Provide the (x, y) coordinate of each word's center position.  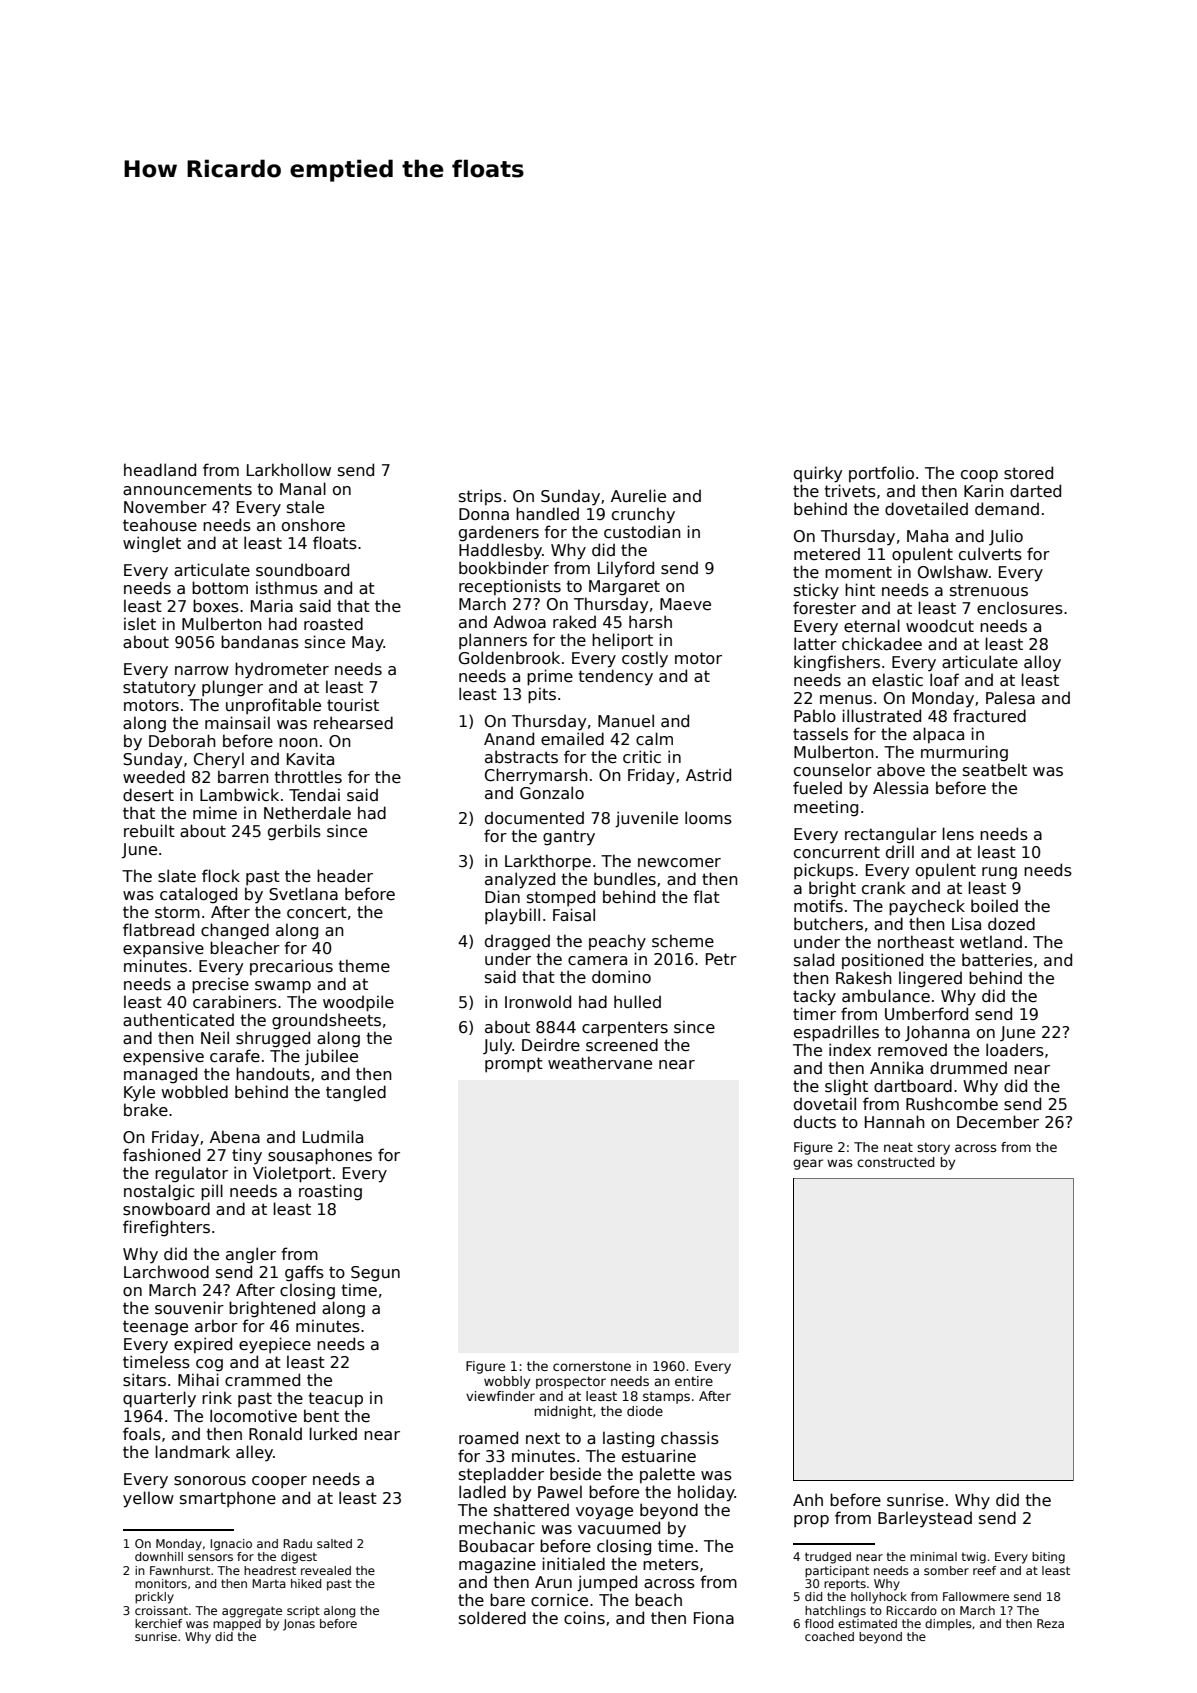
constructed (896, 1162)
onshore (313, 524)
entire (694, 1381)
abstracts (521, 757)
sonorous (210, 1481)
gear (808, 1164)
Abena (235, 1136)
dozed (1011, 923)
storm (177, 912)
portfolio (881, 474)
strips (480, 497)
